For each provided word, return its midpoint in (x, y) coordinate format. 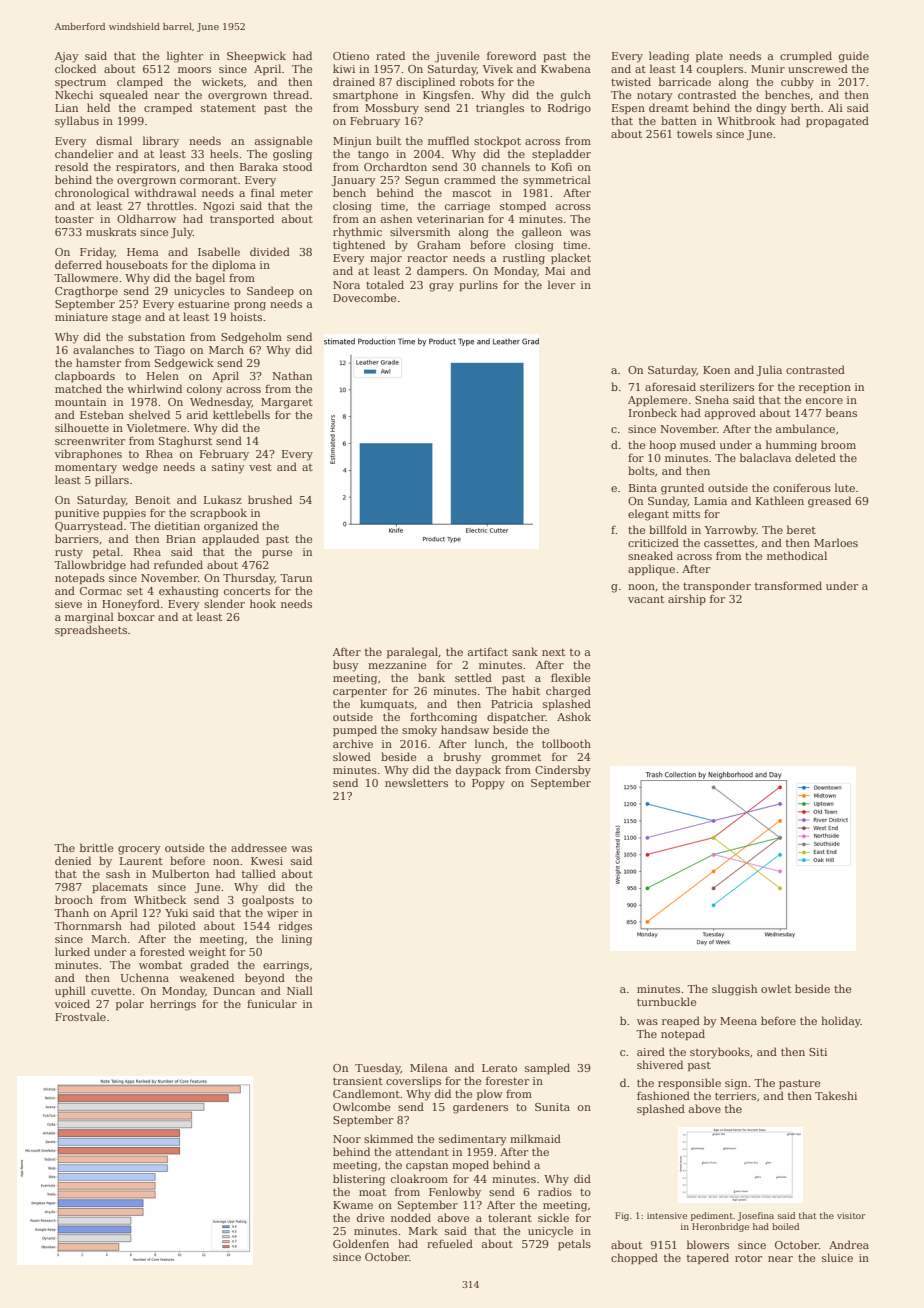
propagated (837, 122)
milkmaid (535, 1138)
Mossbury (392, 109)
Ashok (574, 716)
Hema (143, 252)
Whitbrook (746, 120)
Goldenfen (361, 1243)
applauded (230, 539)
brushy (462, 758)
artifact (488, 651)
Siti (818, 1052)
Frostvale (80, 1016)
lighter (185, 57)
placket (571, 258)
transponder (717, 586)
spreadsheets (91, 630)
